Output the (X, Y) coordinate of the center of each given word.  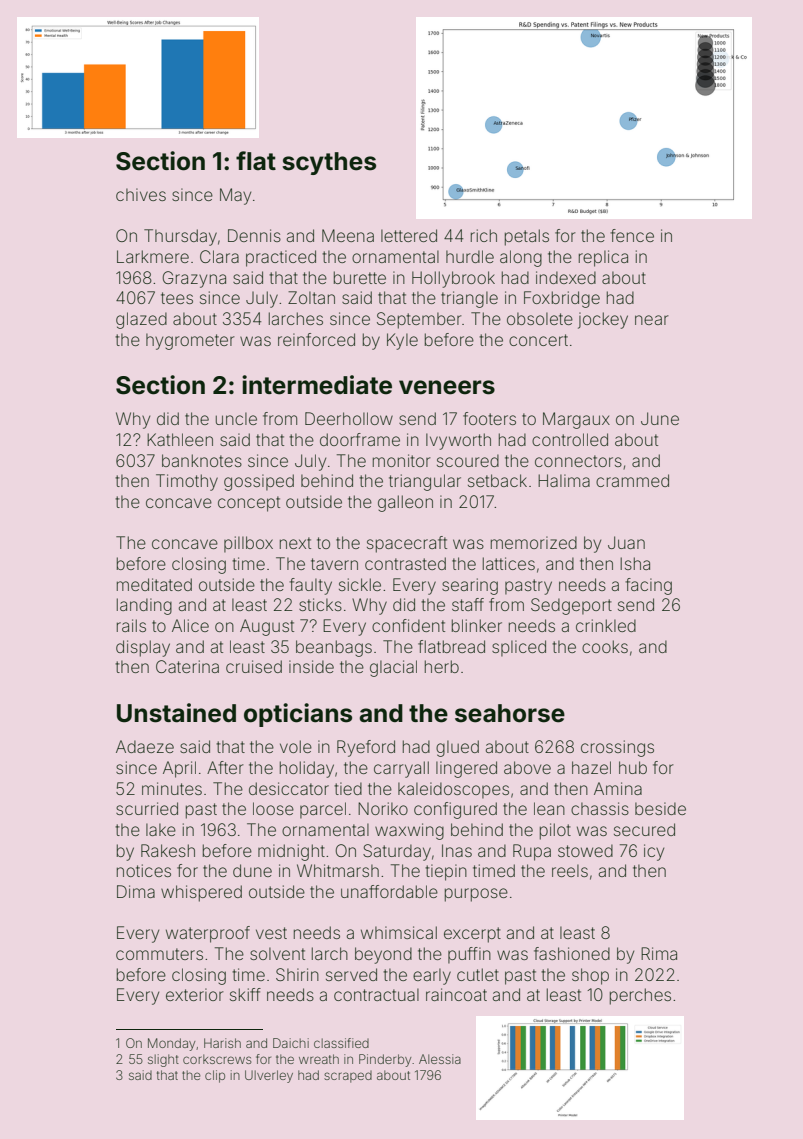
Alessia (440, 1059)
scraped (348, 1077)
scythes (329, 163)
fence (632, 235)
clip (215, 1076)
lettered (409, 235)
